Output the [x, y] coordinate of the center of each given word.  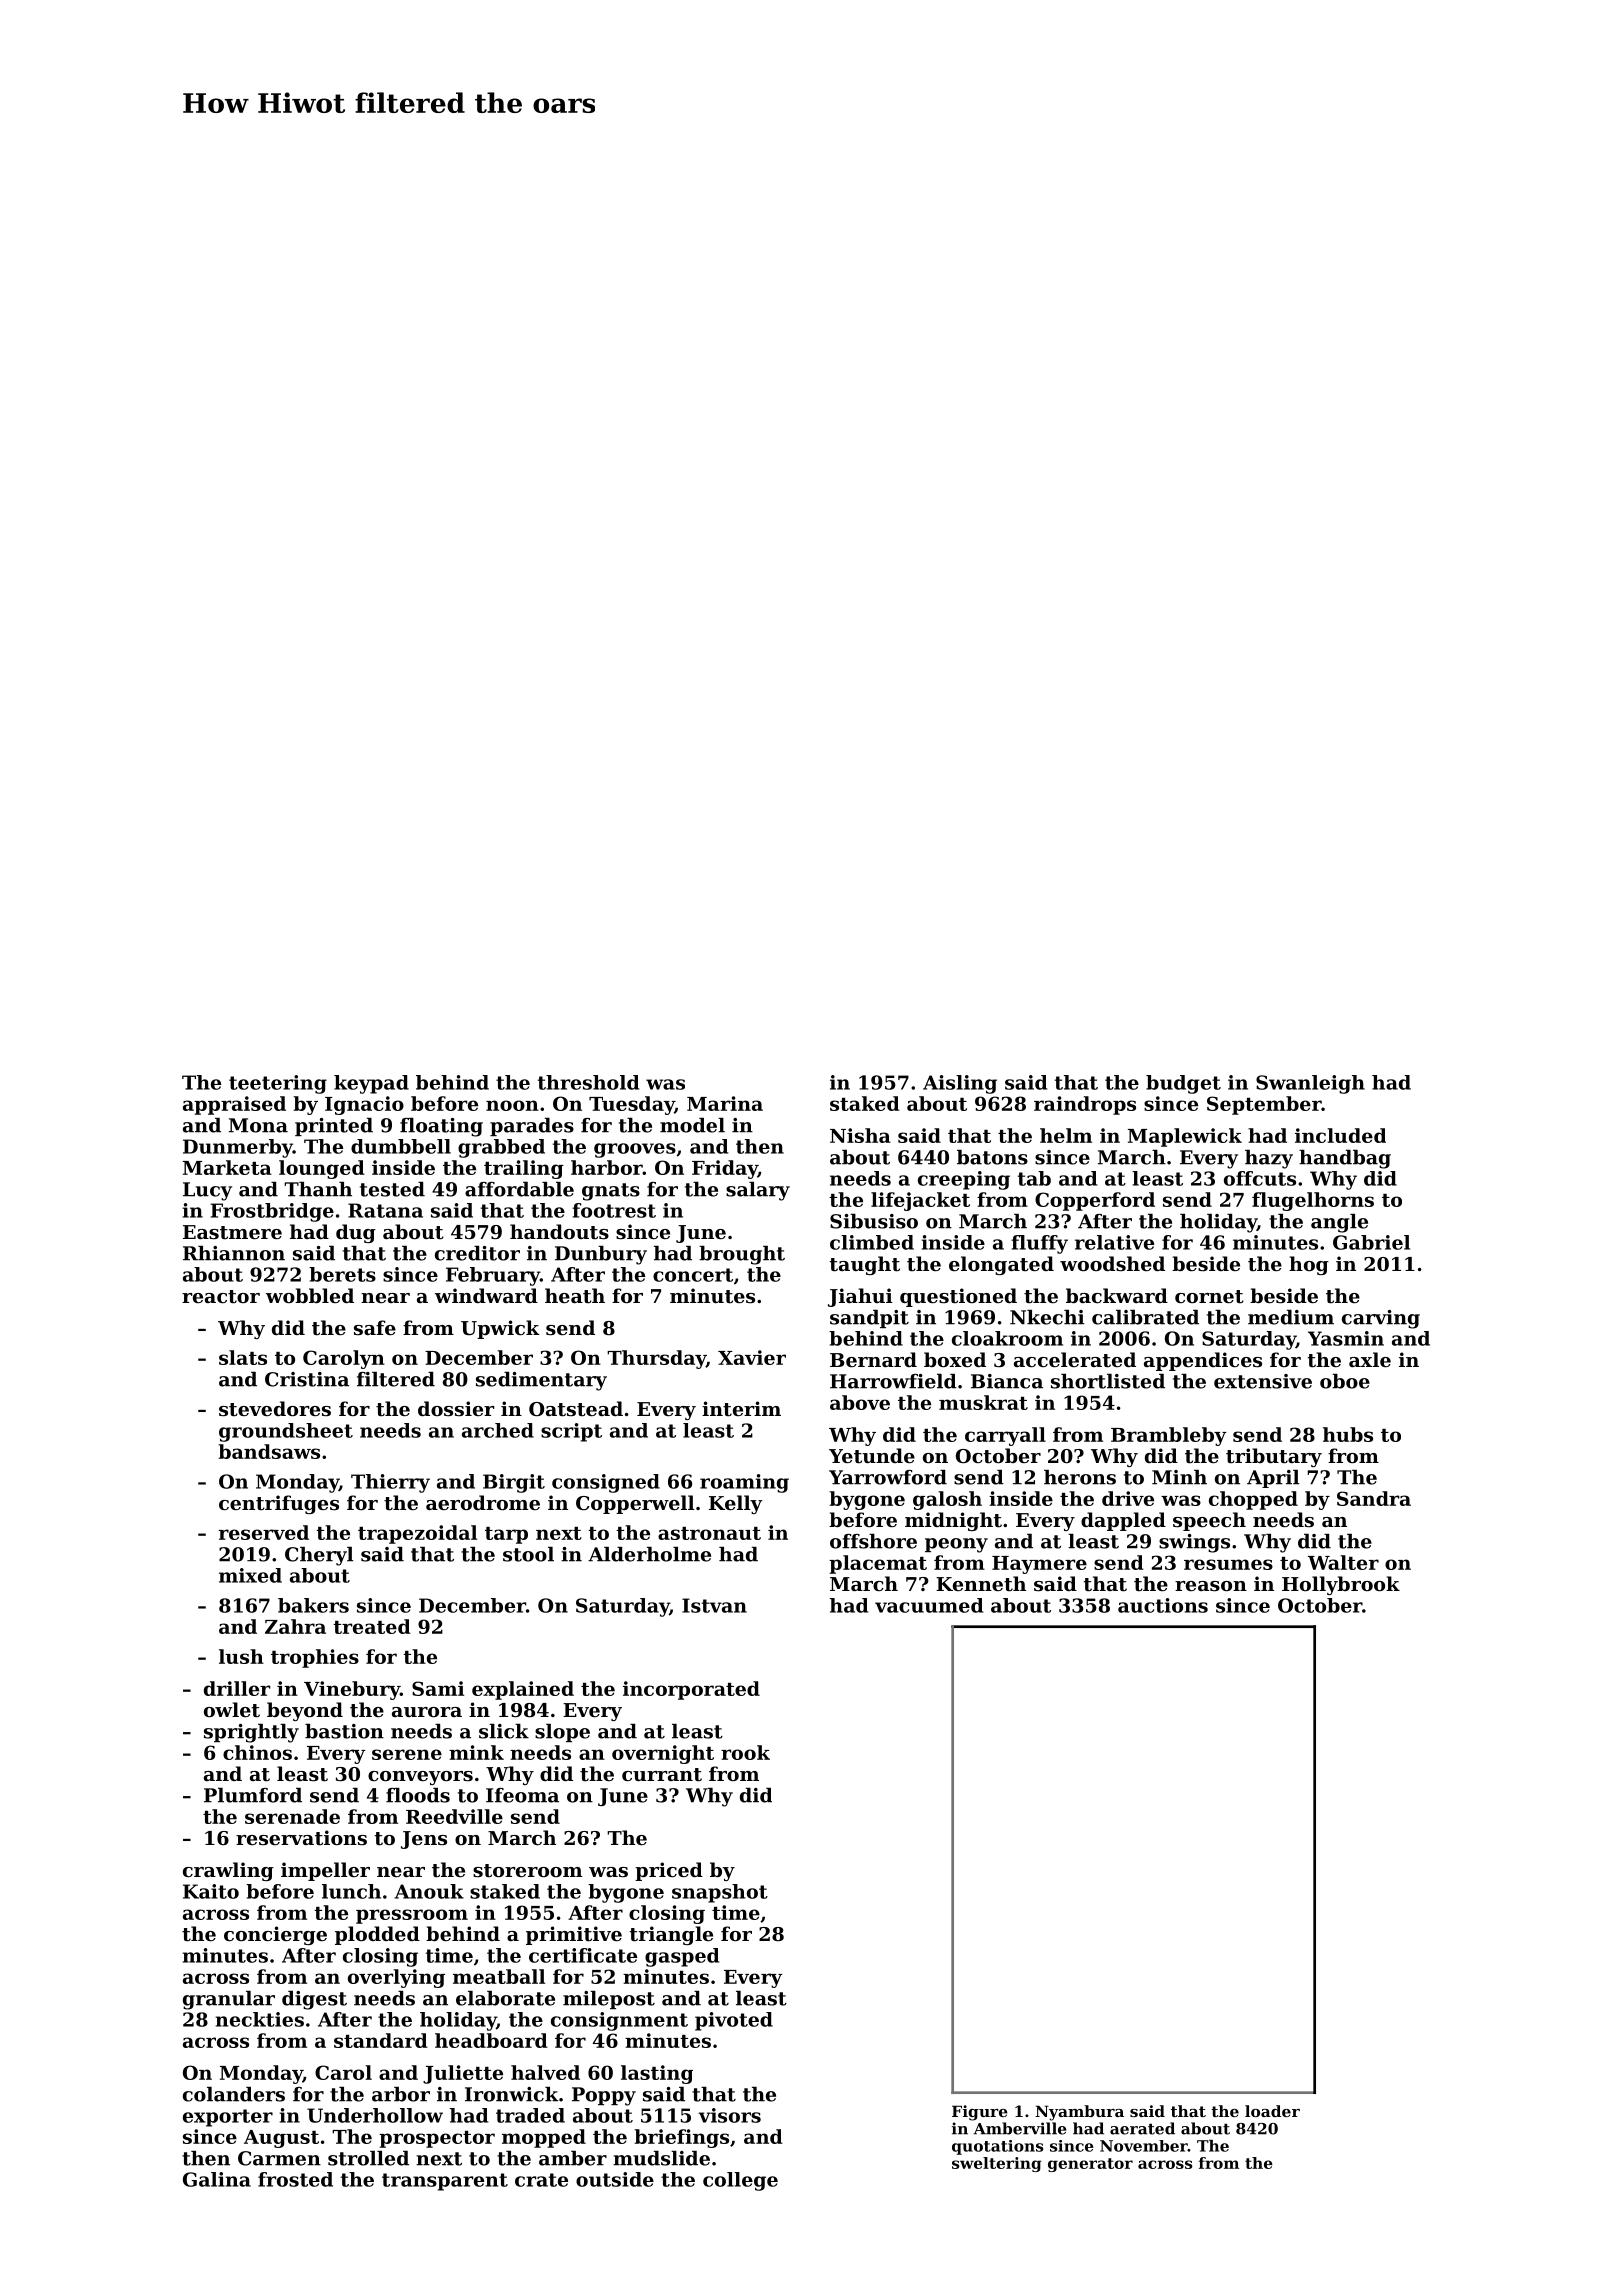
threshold [588, 1082]
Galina [217, 2179]
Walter [1343, 1562]
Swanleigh [1310, 1084]
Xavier [752, 1357]
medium [1291, 1317]
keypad [371, 1084]
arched [498, 1430]
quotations [997, 2147]
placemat [878, 1564]
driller [237, 1688]
